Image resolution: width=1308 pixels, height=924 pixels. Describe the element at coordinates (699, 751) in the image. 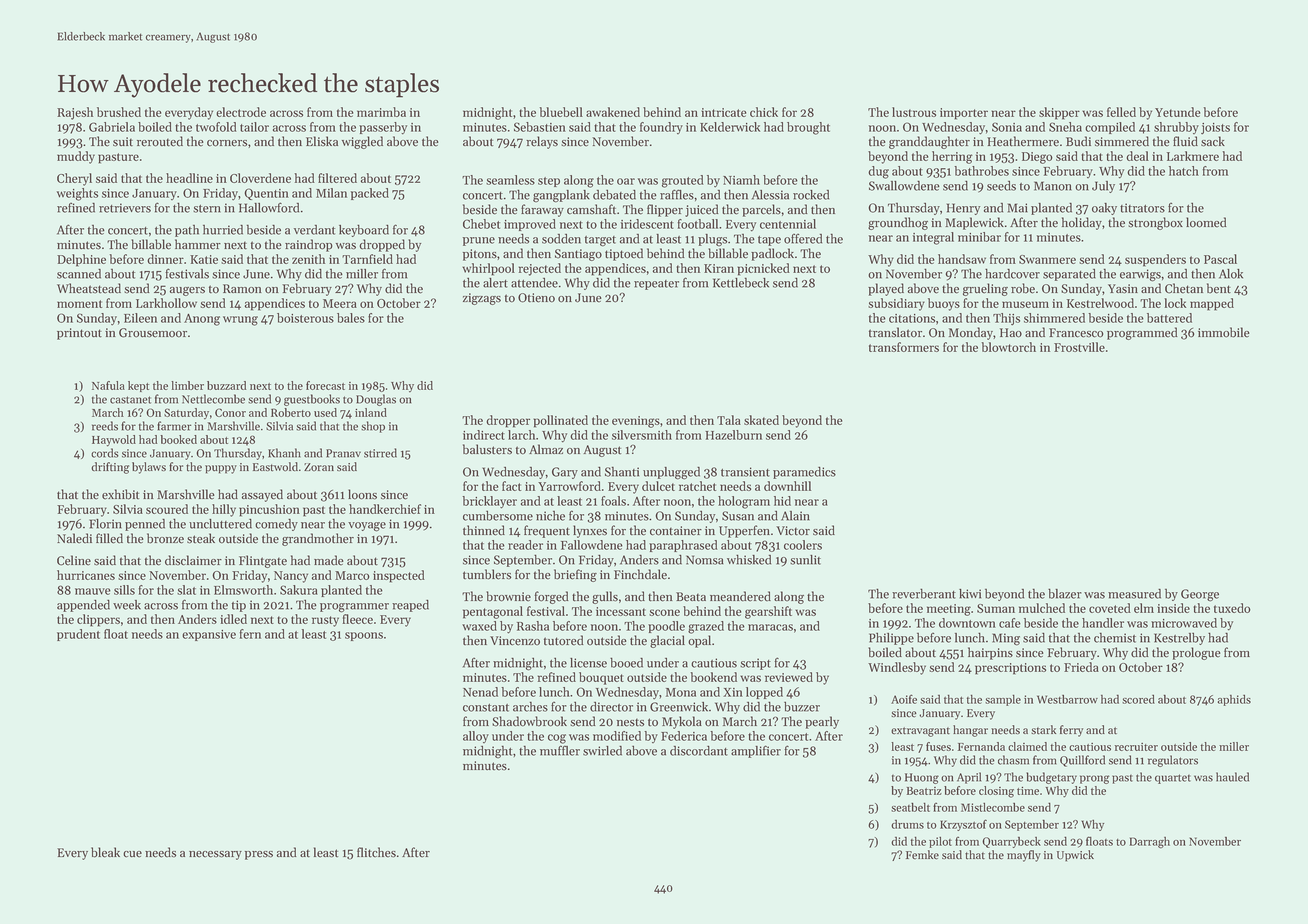

I see `discordant` at that location.
